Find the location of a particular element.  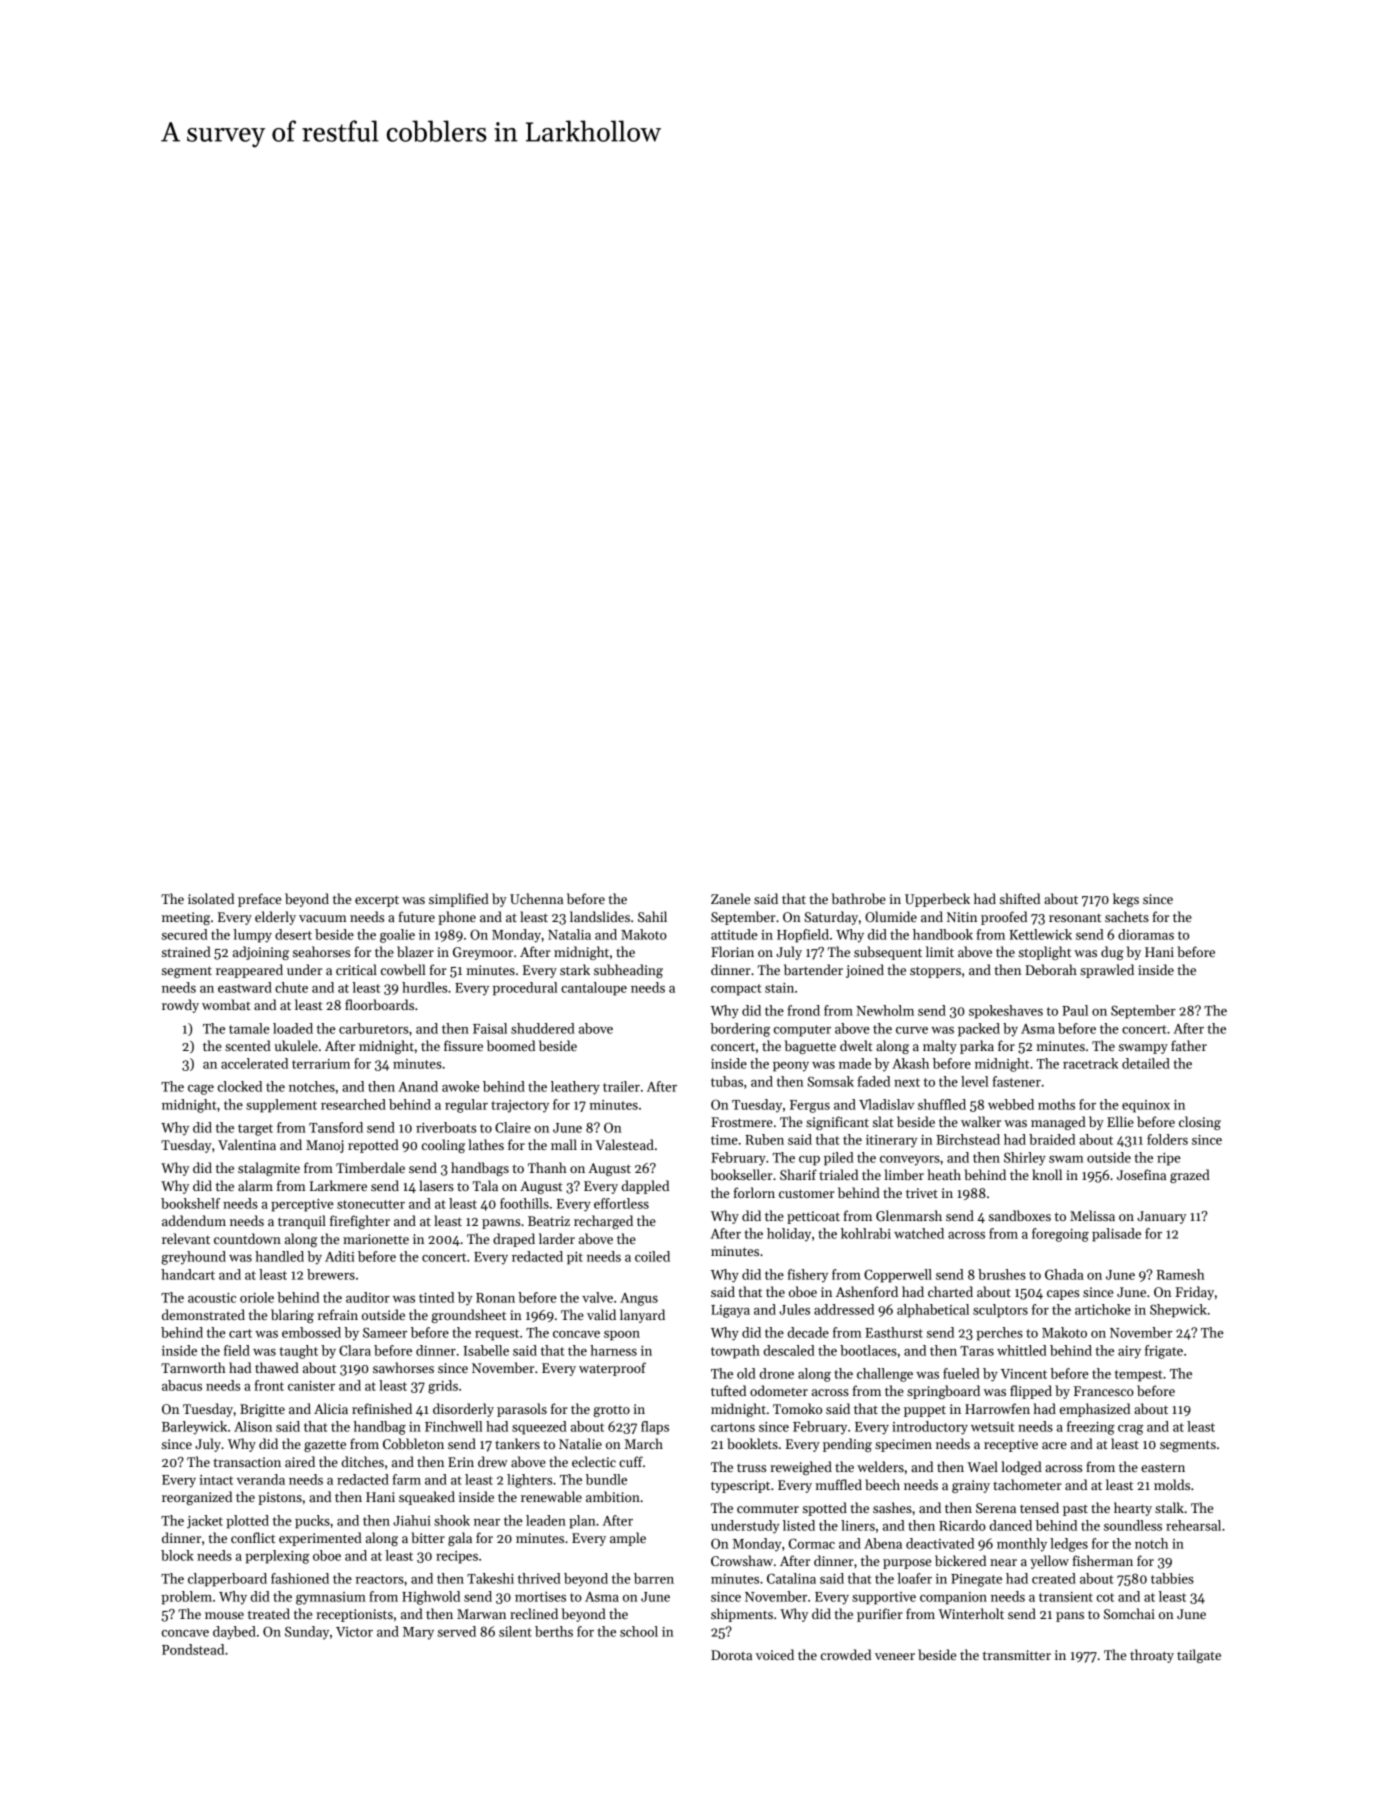

dwelt is located at coordinates (856, 1045).
